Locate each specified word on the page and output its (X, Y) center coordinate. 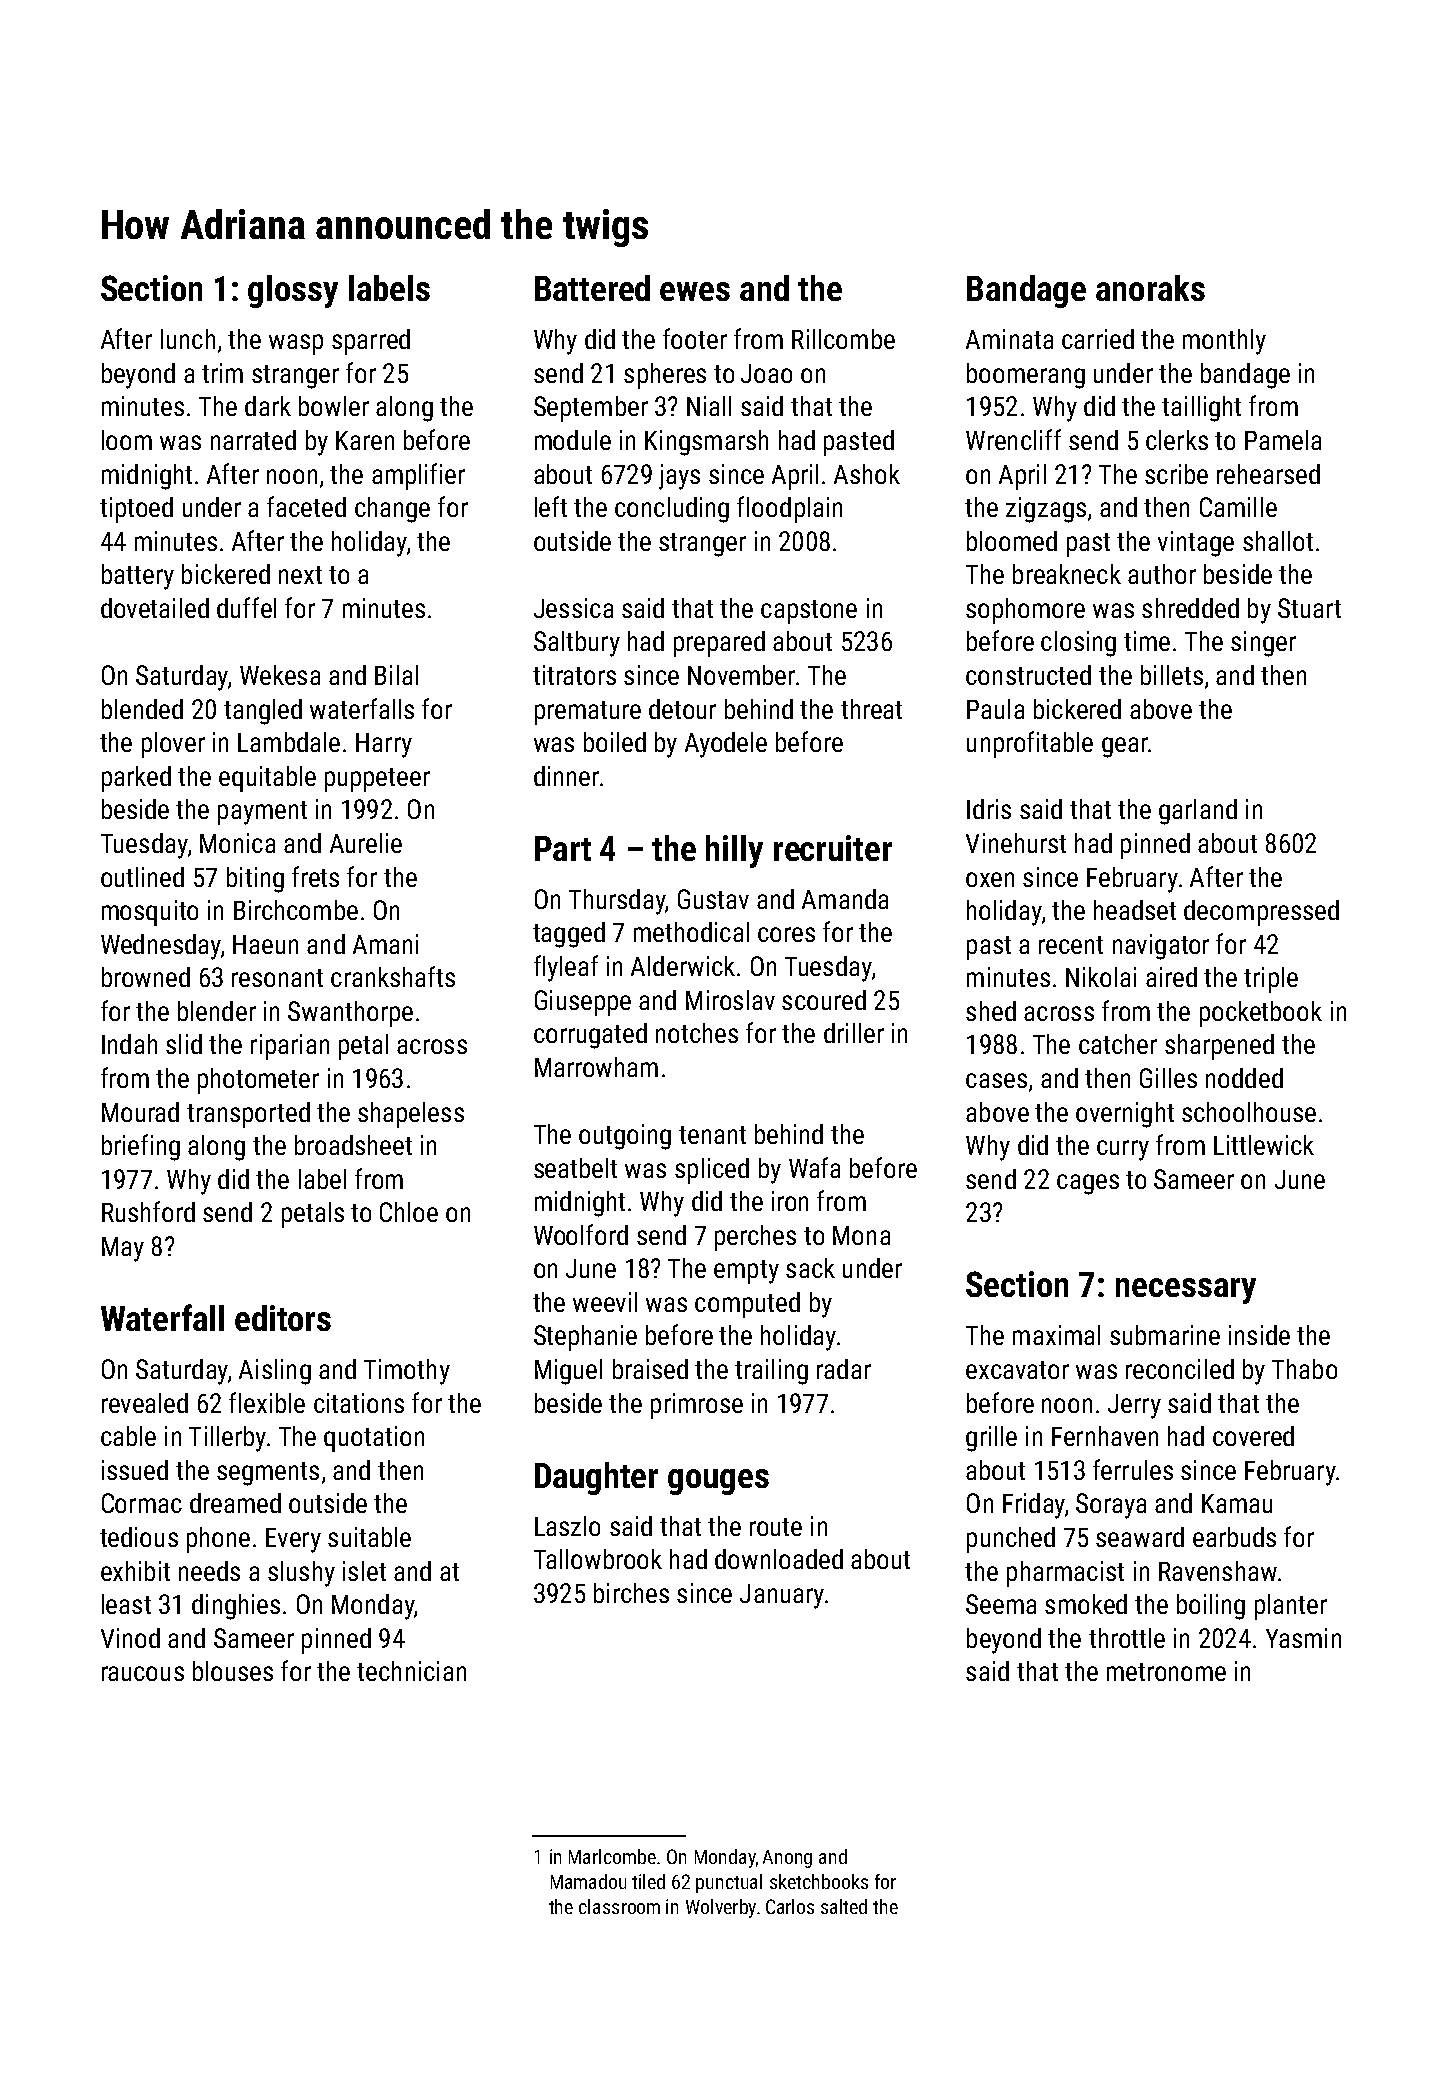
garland (1198, 812)
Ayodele (726, 745)
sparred (371, 342)
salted (844, 1906)
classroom (619, 1906)
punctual (729, 1883)
